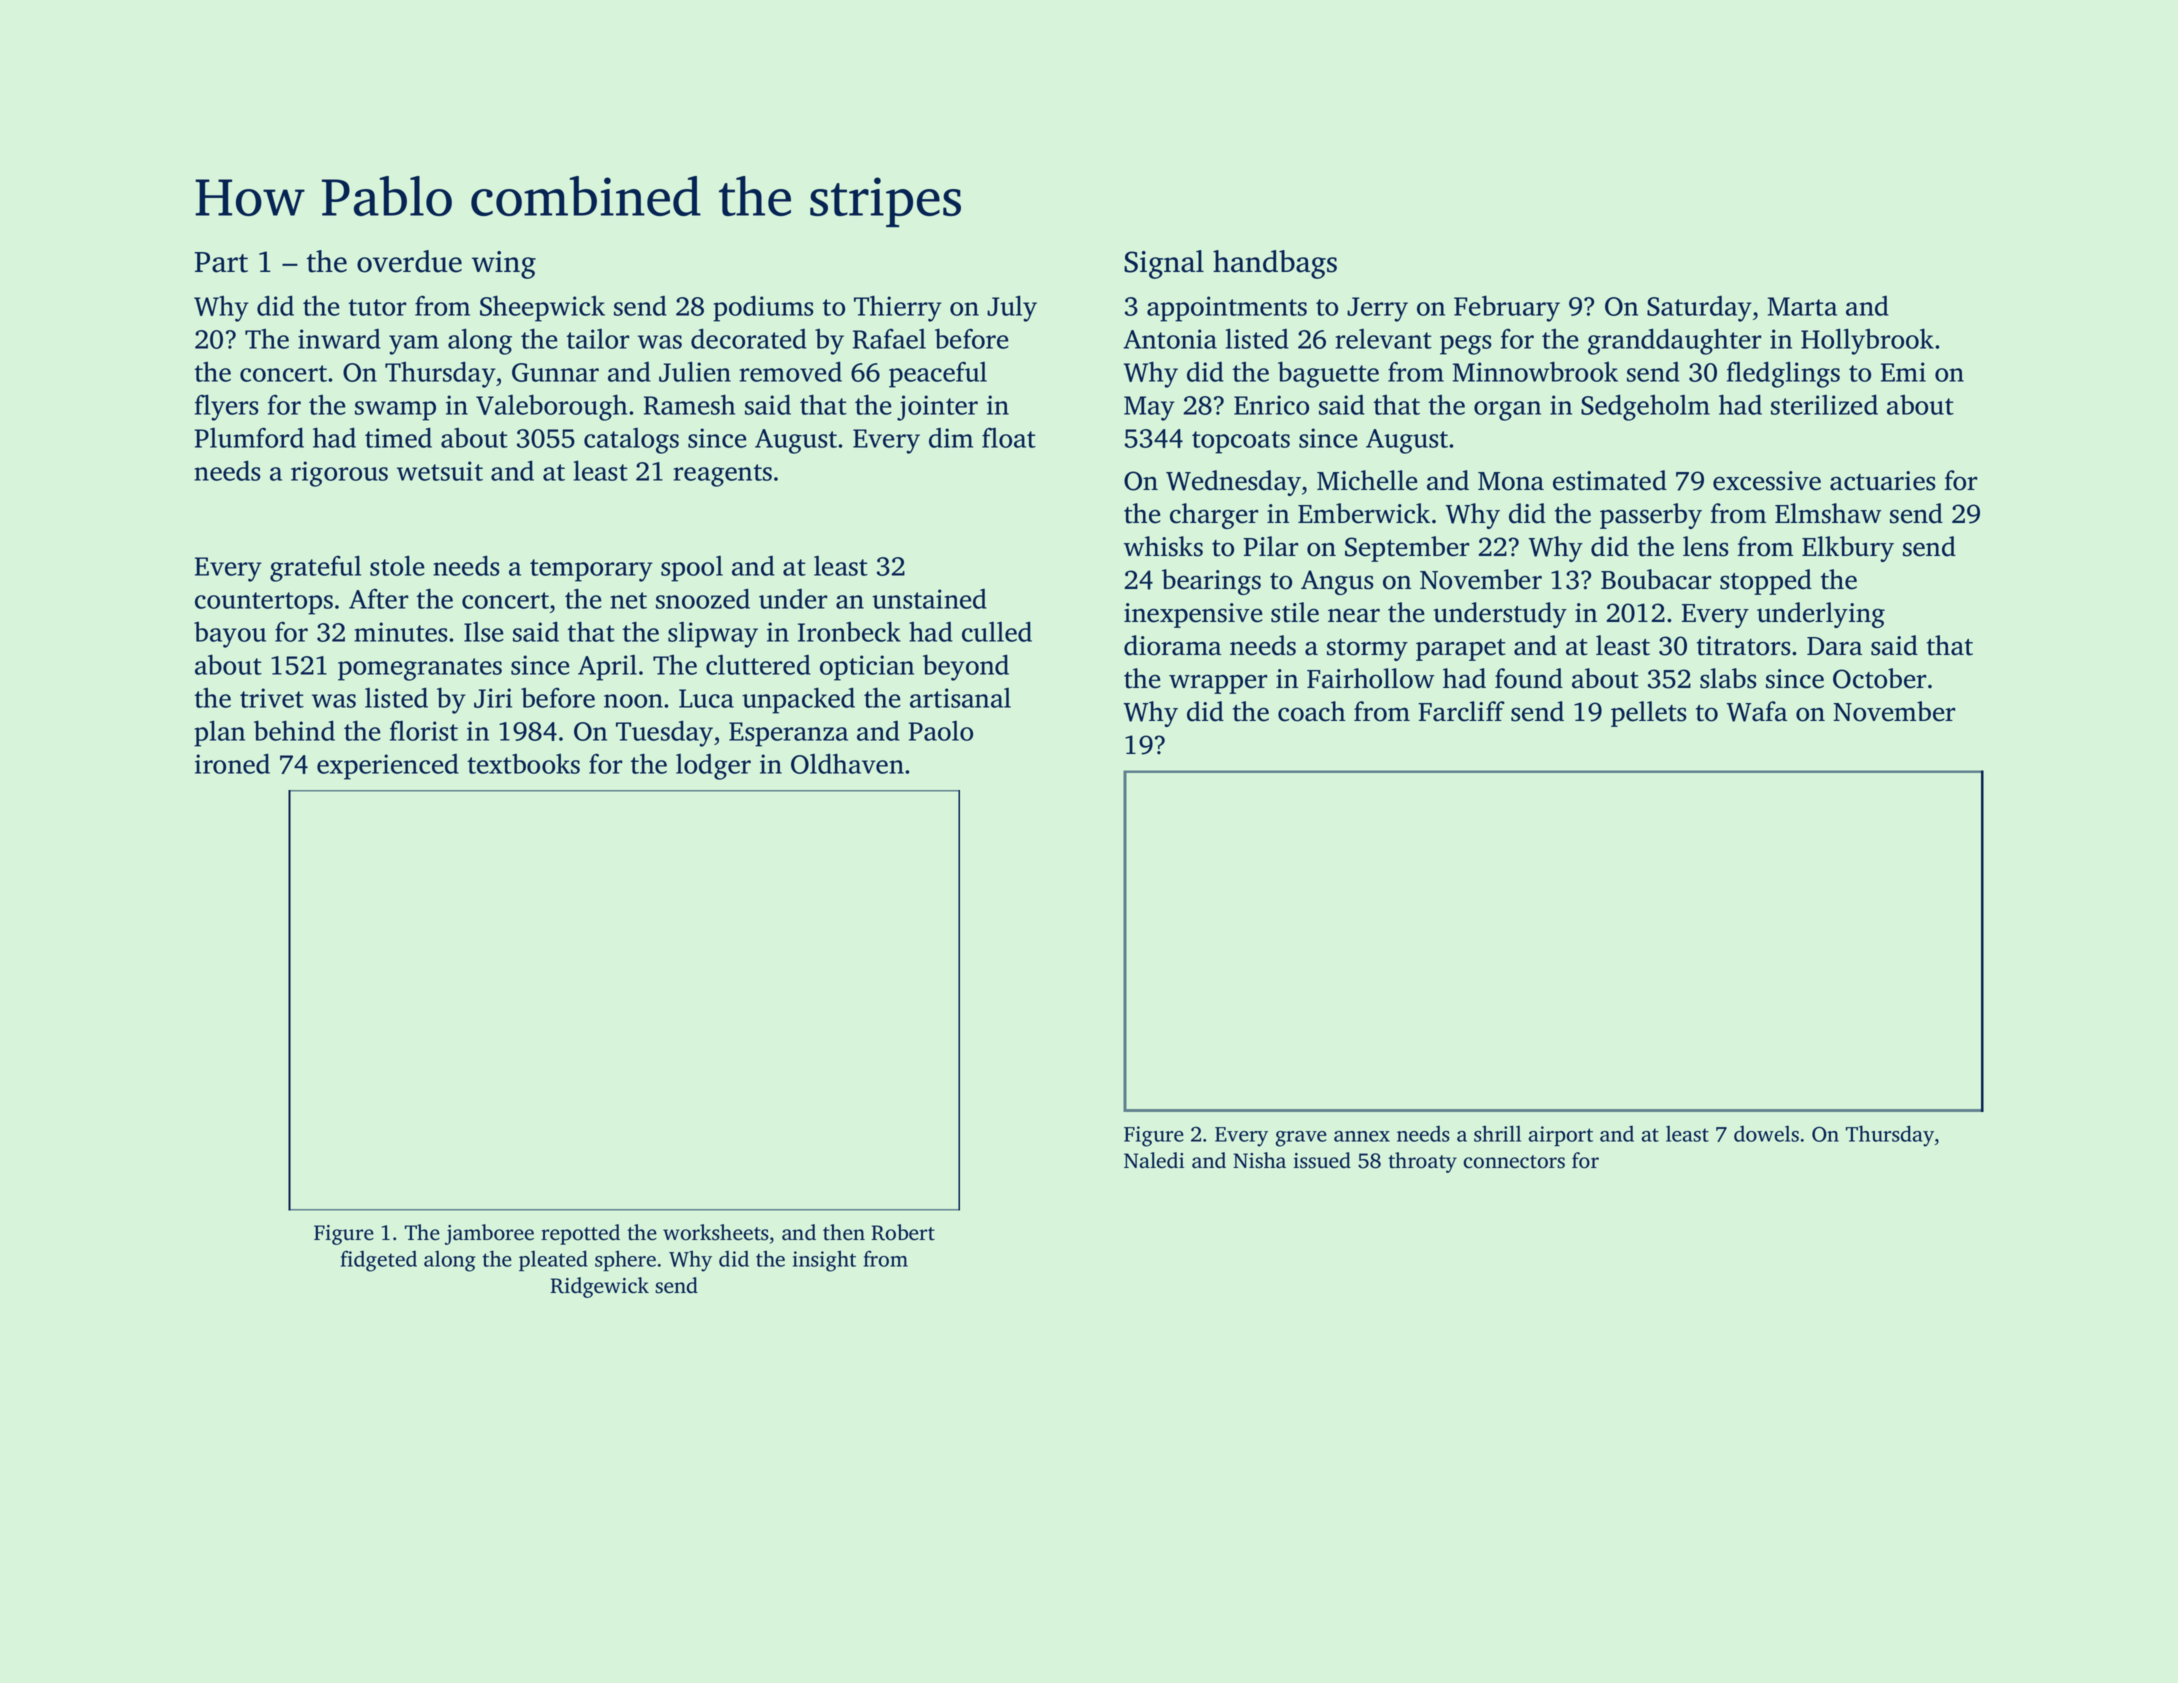  What do you see at coordinates (713, 767) in the screenshot?
I see `lodger` at bounding box center [713, 767].
